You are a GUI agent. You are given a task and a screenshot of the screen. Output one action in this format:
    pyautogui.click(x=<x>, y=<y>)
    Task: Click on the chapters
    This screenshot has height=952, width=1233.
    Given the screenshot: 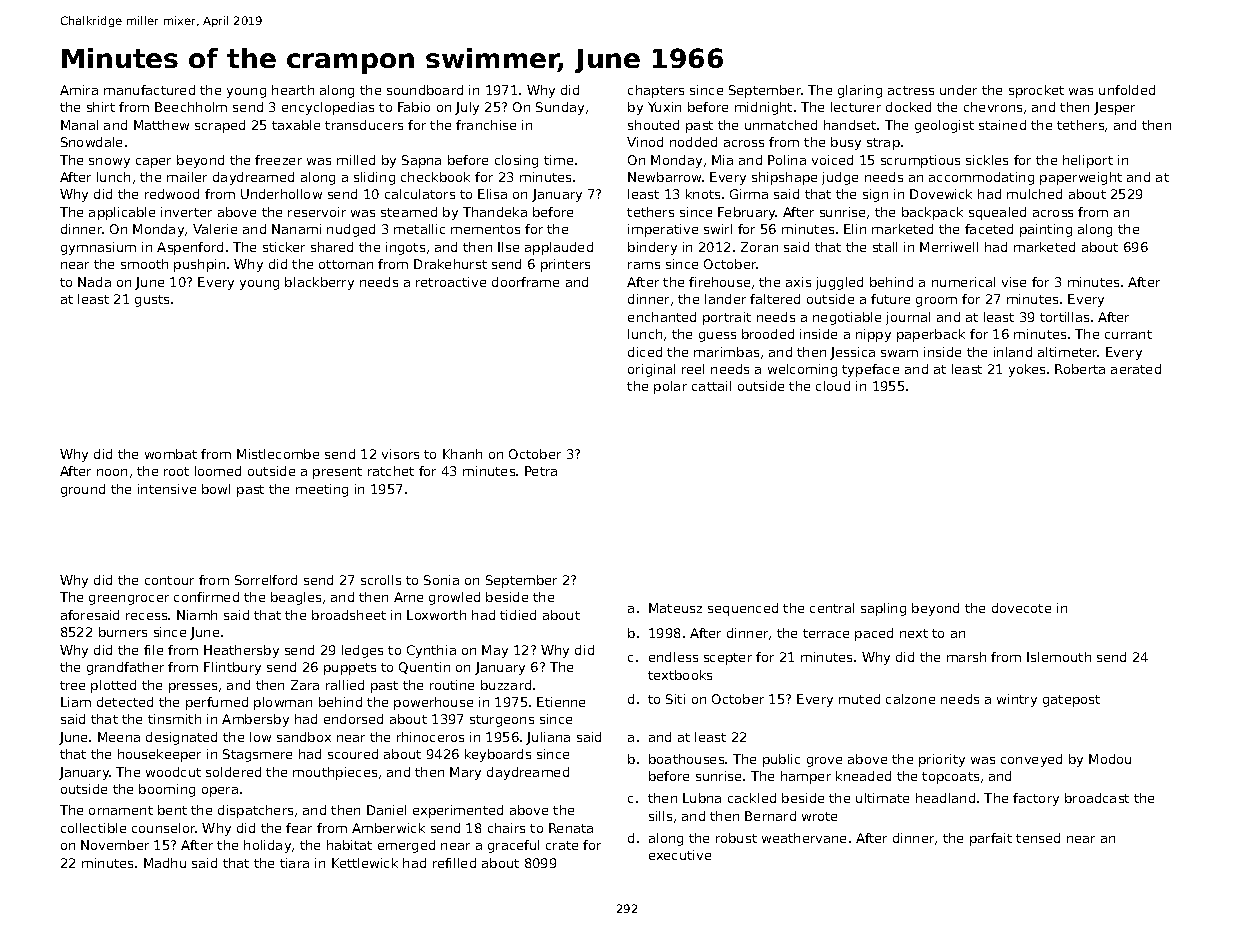 What is the action you would take?
    pyautogui.click(x=656, y=91)
